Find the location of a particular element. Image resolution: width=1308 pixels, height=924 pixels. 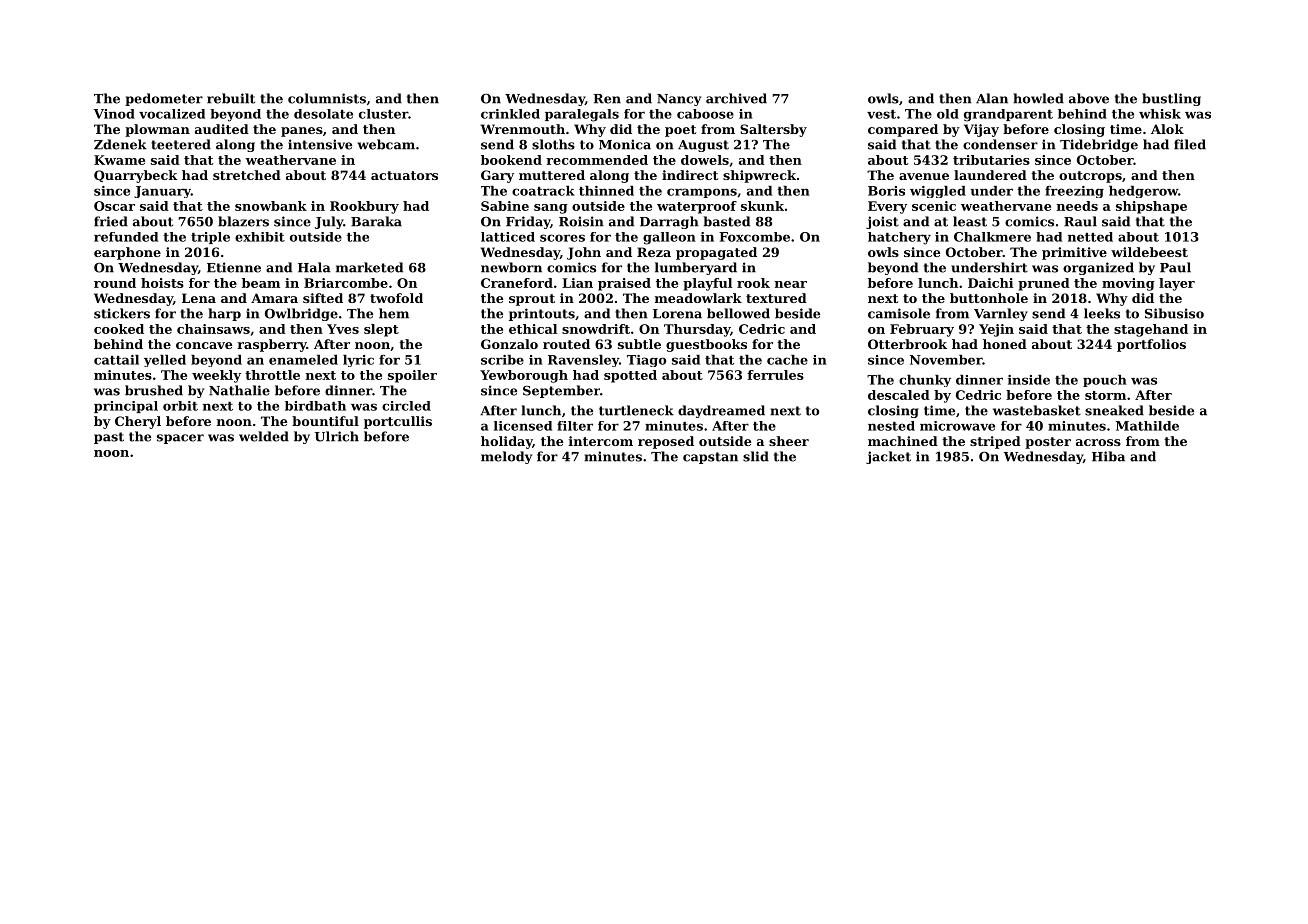

triple is located at coordinates (210, 238).
